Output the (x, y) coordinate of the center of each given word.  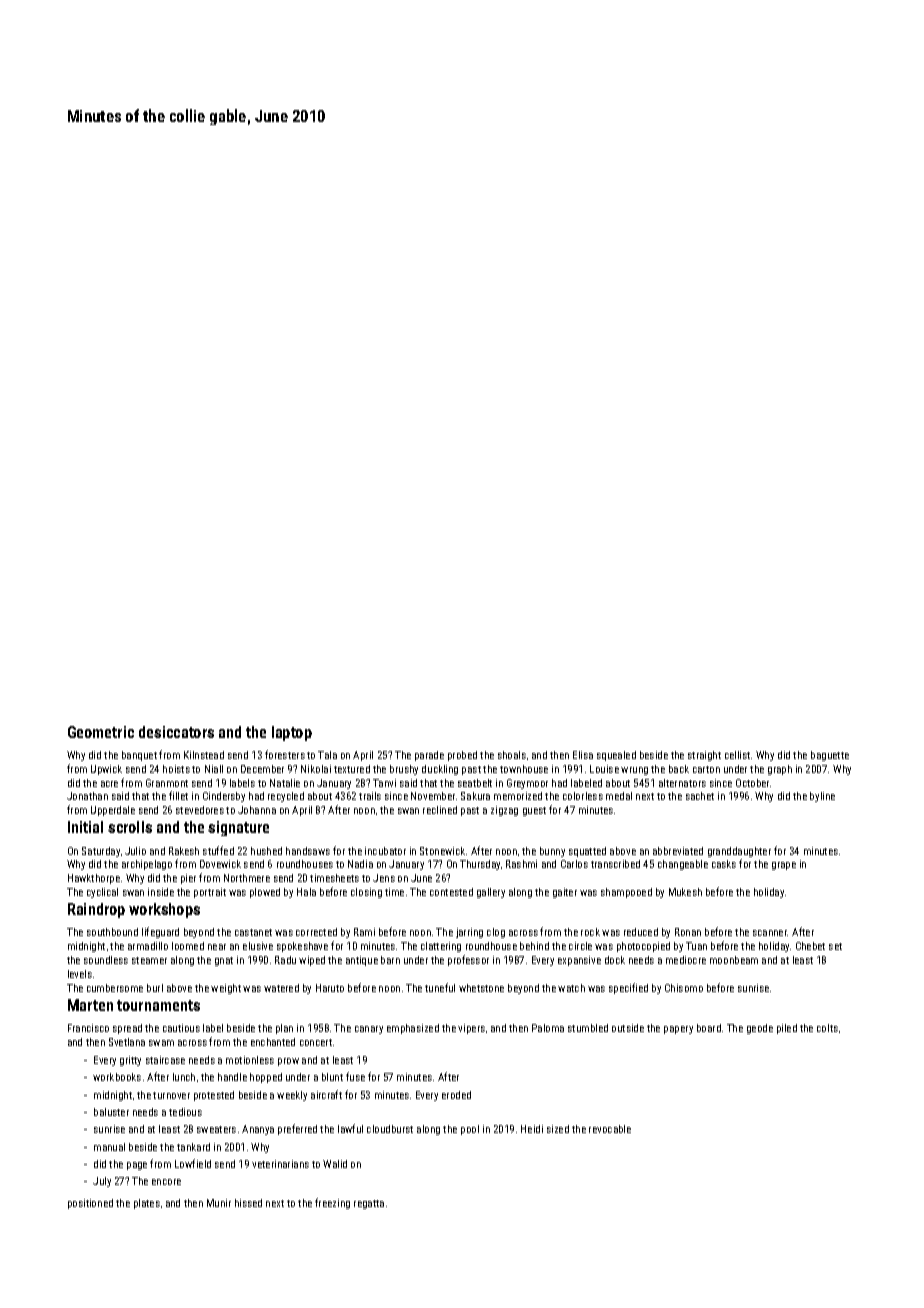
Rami (364, 932)
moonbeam (734, 960)
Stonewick (442, 851)
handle (232, 1077)
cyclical (102, 893)
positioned (90, 1204)
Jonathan (87, 796)
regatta (369, 1204)
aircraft (326, 1094)
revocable (610, 1129)
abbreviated (678, 851)
